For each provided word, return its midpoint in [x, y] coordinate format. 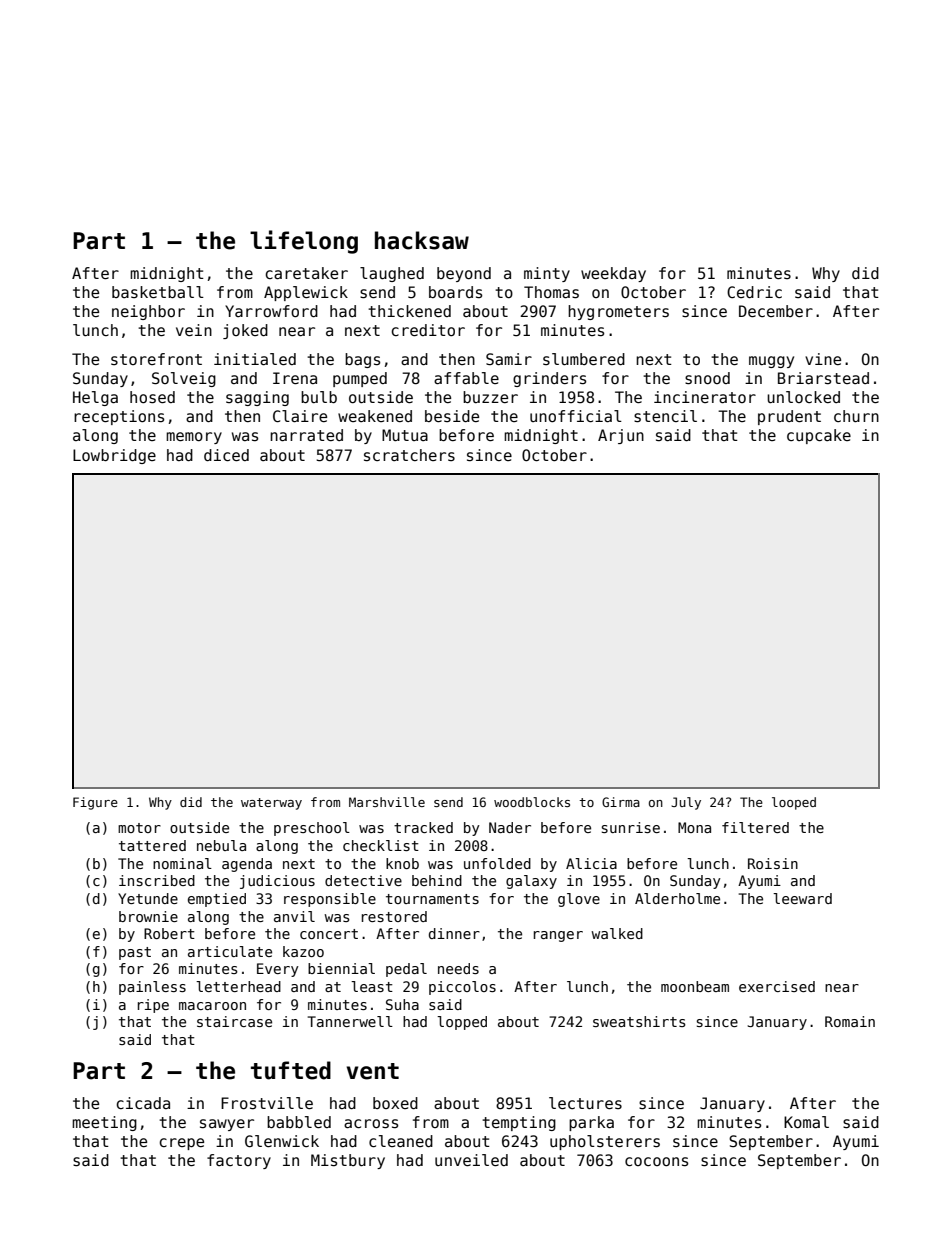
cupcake [819, 436]
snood [707, 378]
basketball [158, 292]
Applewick [306, 293]
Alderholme [677, 898]
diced [226, 455]
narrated [306, 435]
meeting [104, 1123]
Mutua [405, 435]
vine [823, 359]
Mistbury [348, 1161]
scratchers [409, 455]
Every [278, 970]
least [372, 986]
